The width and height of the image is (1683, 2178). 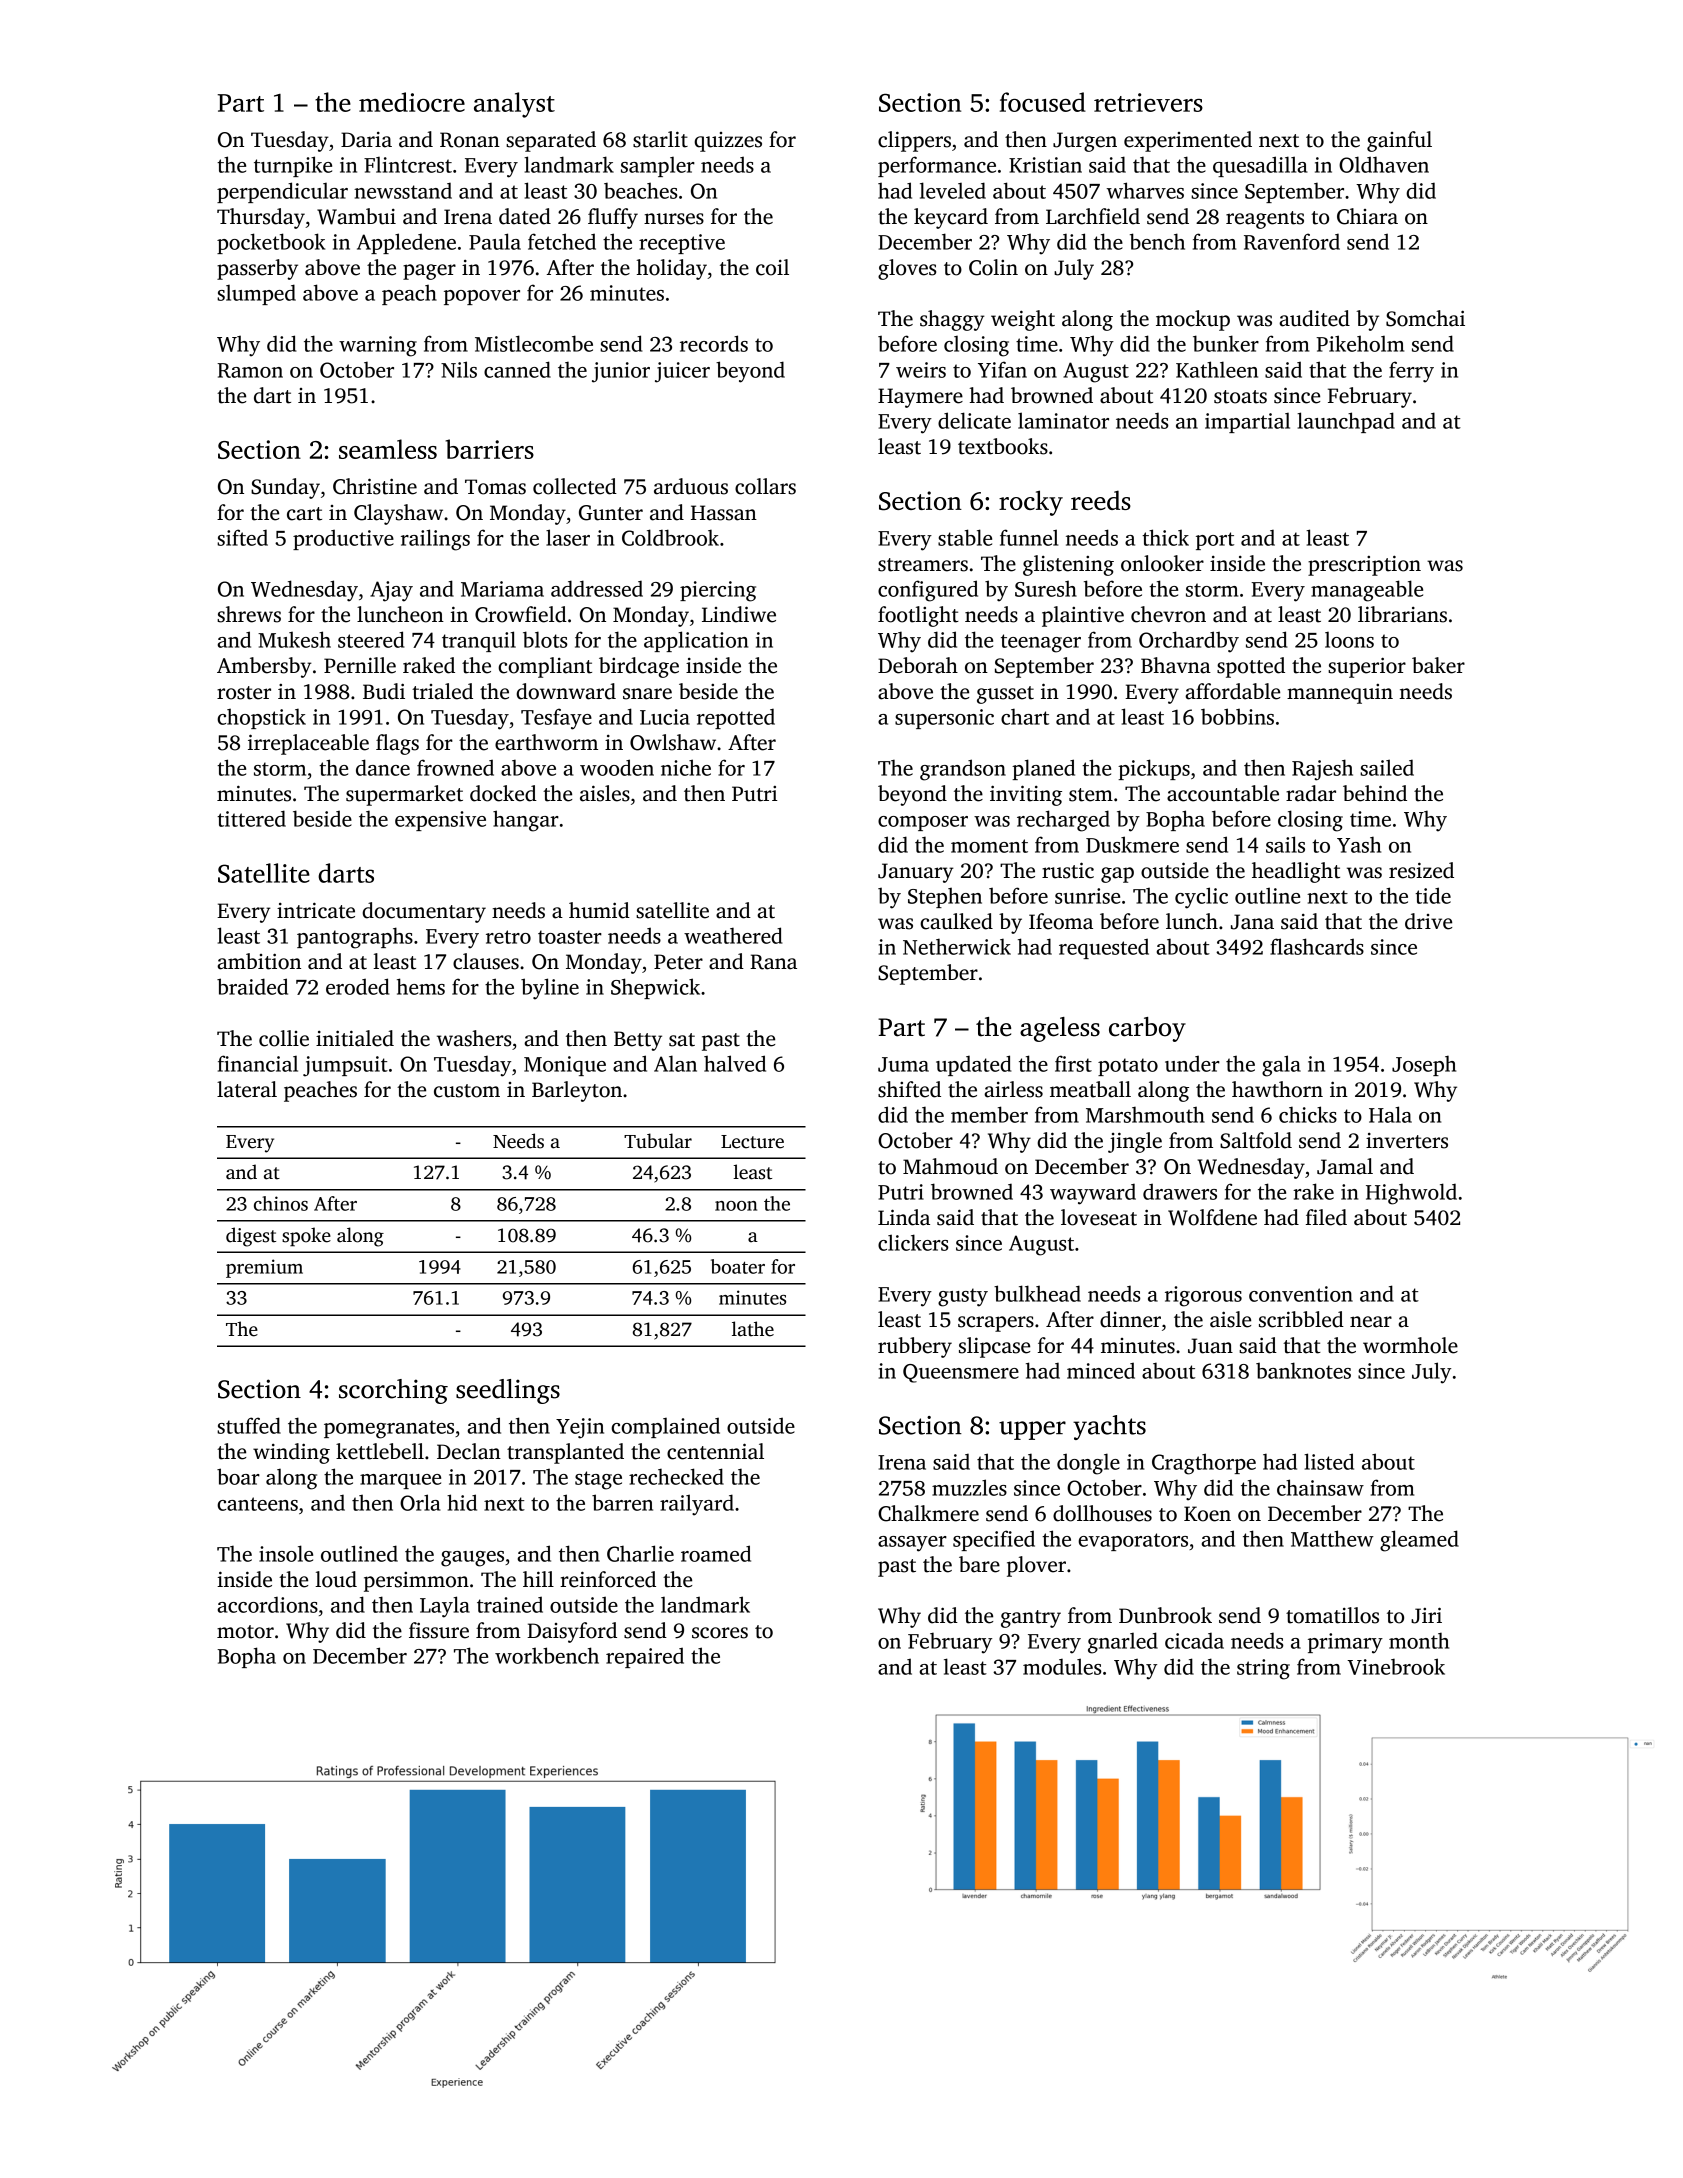 I want to click on Crowfield, so click(x=521, y=614).
